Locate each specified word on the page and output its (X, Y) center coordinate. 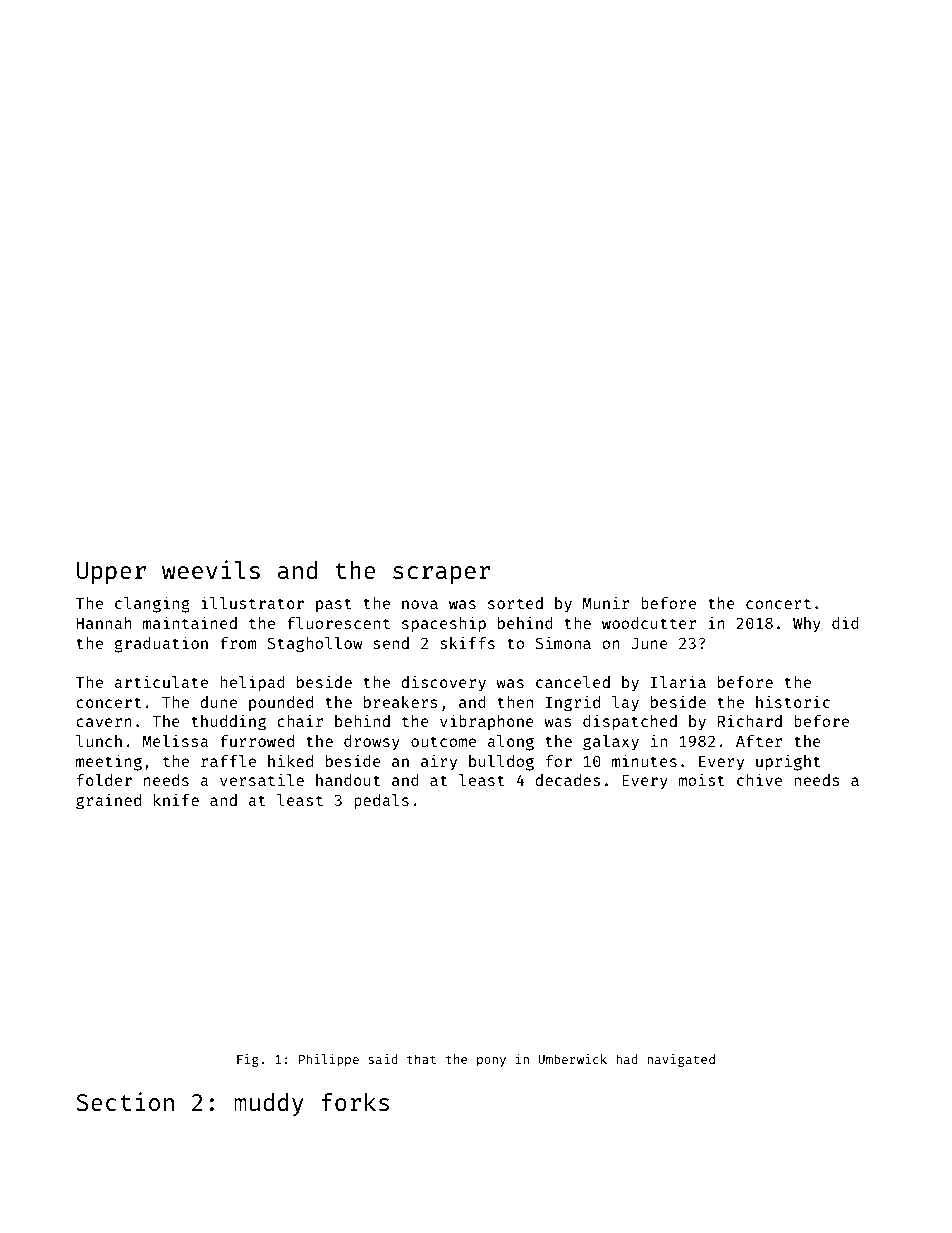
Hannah (104, 623)
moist (701, 779)
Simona (563, 642)
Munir (606, 602)
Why (807, 625)
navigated (681, 1060)
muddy (269, 1104)
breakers (401, 702)
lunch (99, 741)
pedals (381, 802)
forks (355, 1102)
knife (176, 799)
